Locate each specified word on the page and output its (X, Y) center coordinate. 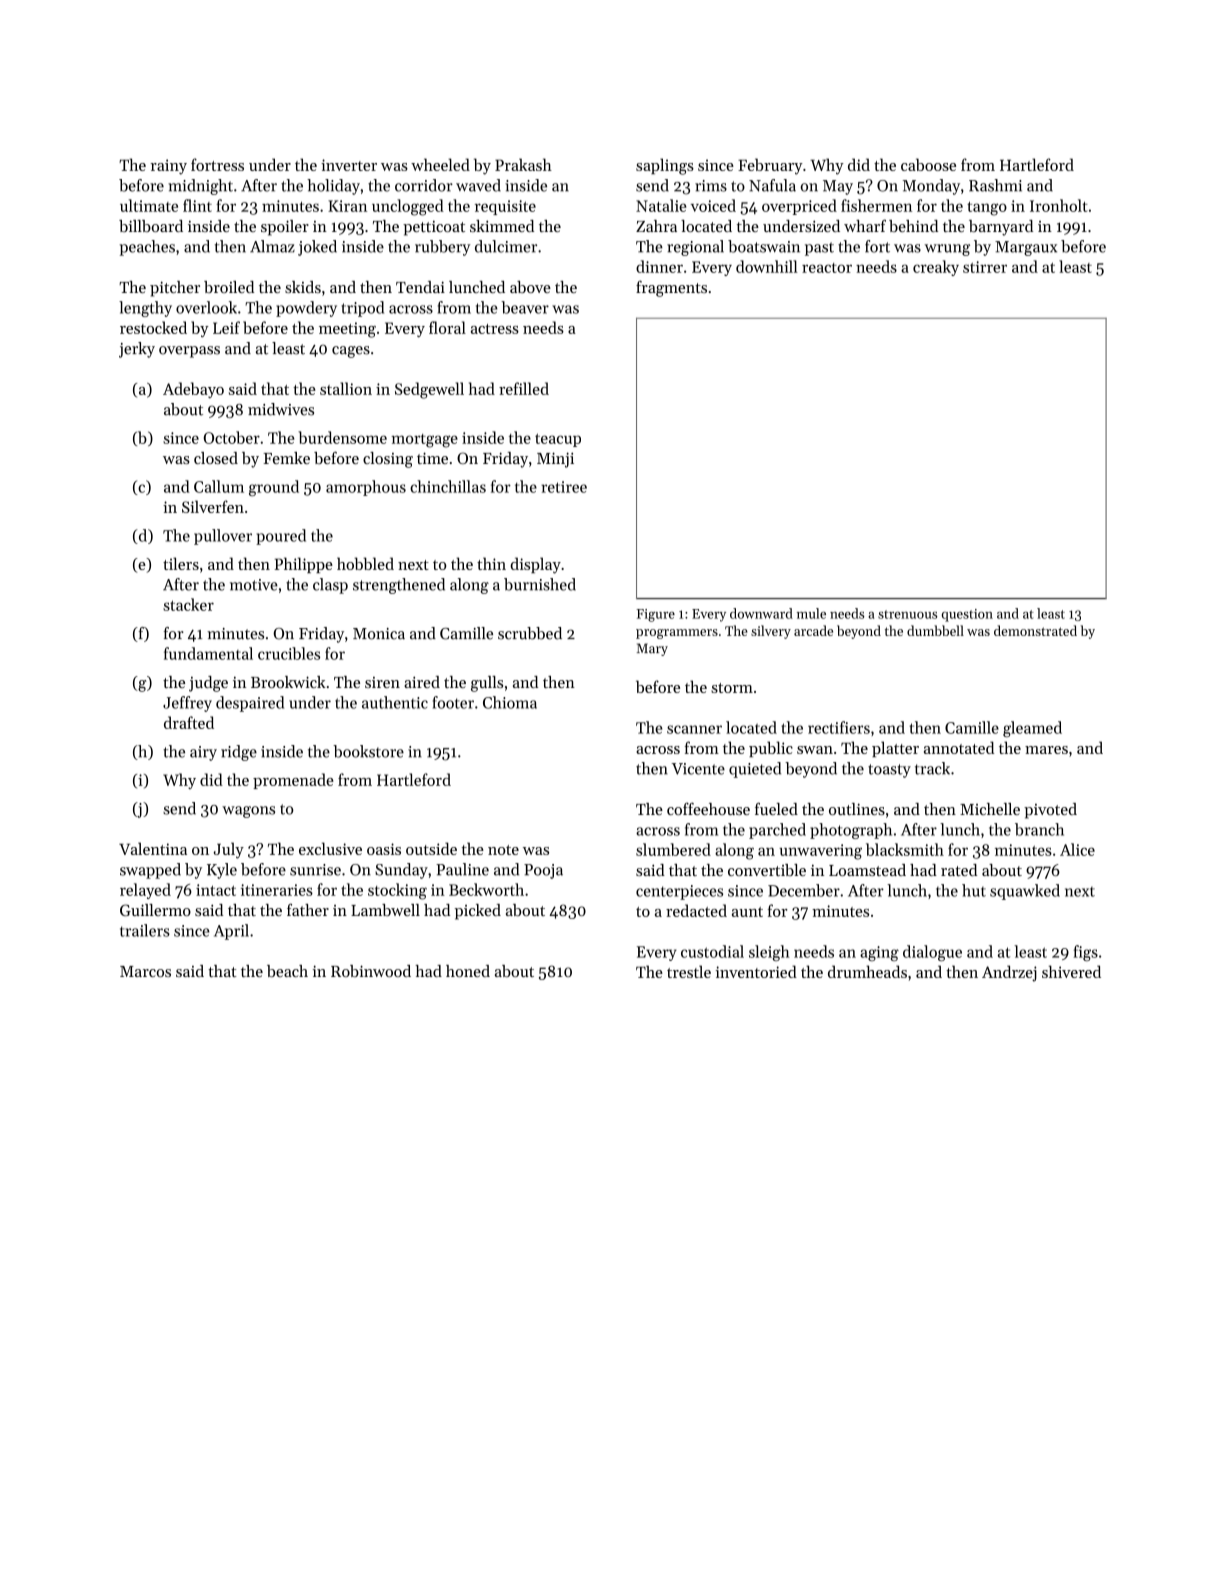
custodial (712, 951)
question (967, 615)
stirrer (985, 267)
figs (1086, 953)
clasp (330, 586)
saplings (665, 166)
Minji (555, 460)
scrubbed (530, 633)
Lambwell (385, 910)
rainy (169, 167)
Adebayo (193, 390)
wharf (865, 225)
